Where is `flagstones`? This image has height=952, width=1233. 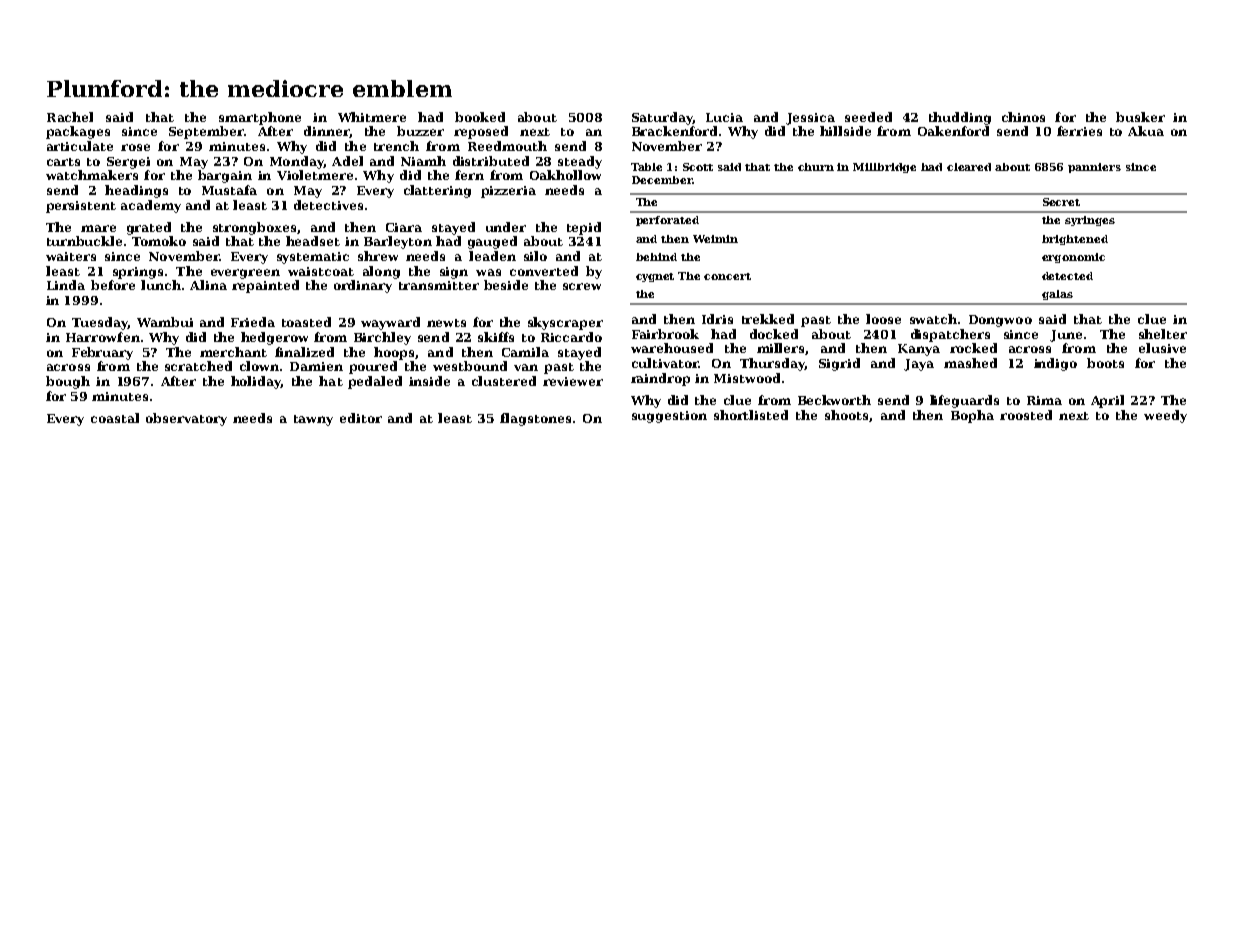
flagstones is located at coordinates (535, 419).
